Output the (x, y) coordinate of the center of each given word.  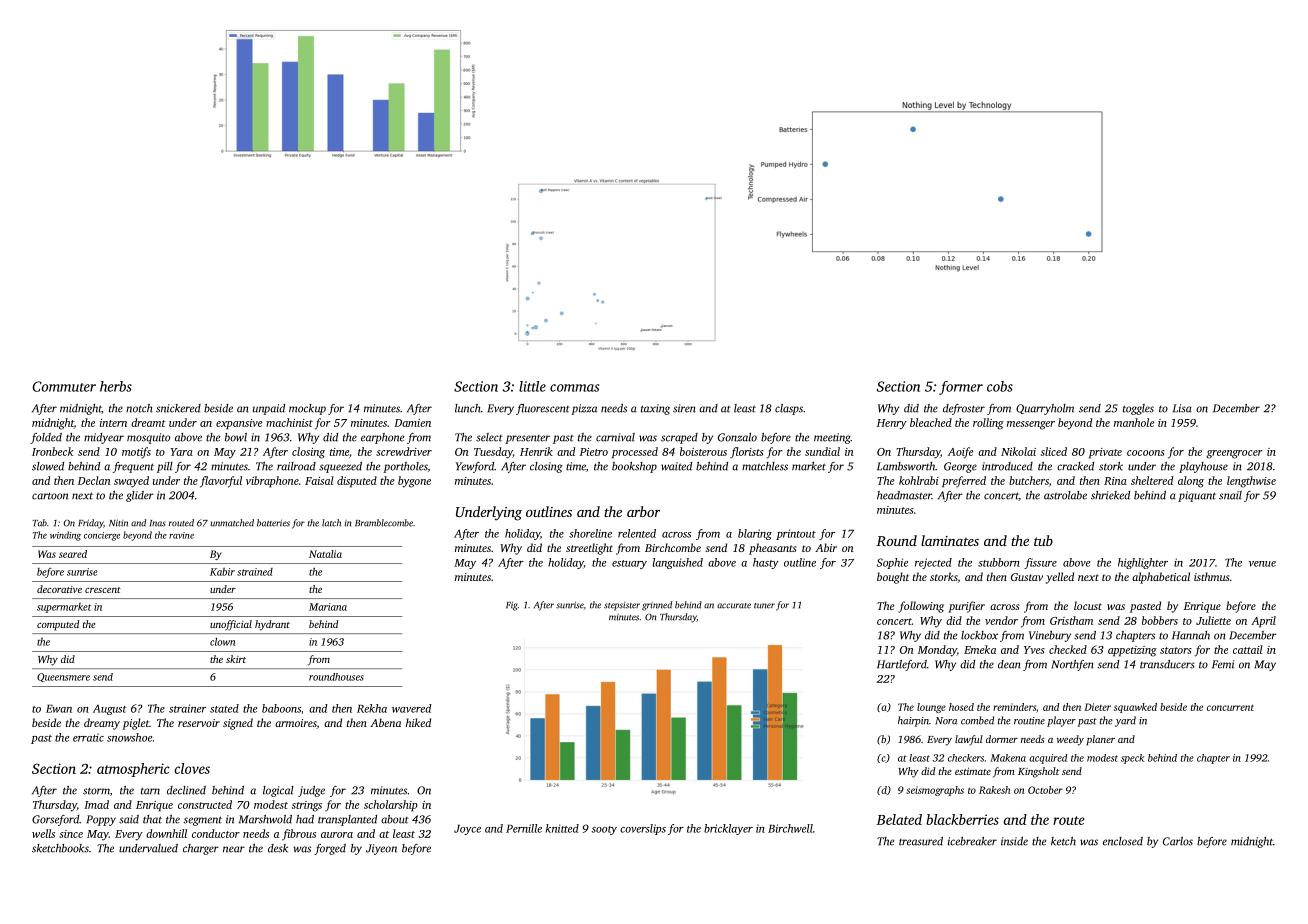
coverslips (643, 829)
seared (73, 554)
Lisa (1182, 408)
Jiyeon (381, 849)
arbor (643, 511)
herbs (116, 386)
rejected (933, 563)
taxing (655, 409)
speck (1132, 759)
